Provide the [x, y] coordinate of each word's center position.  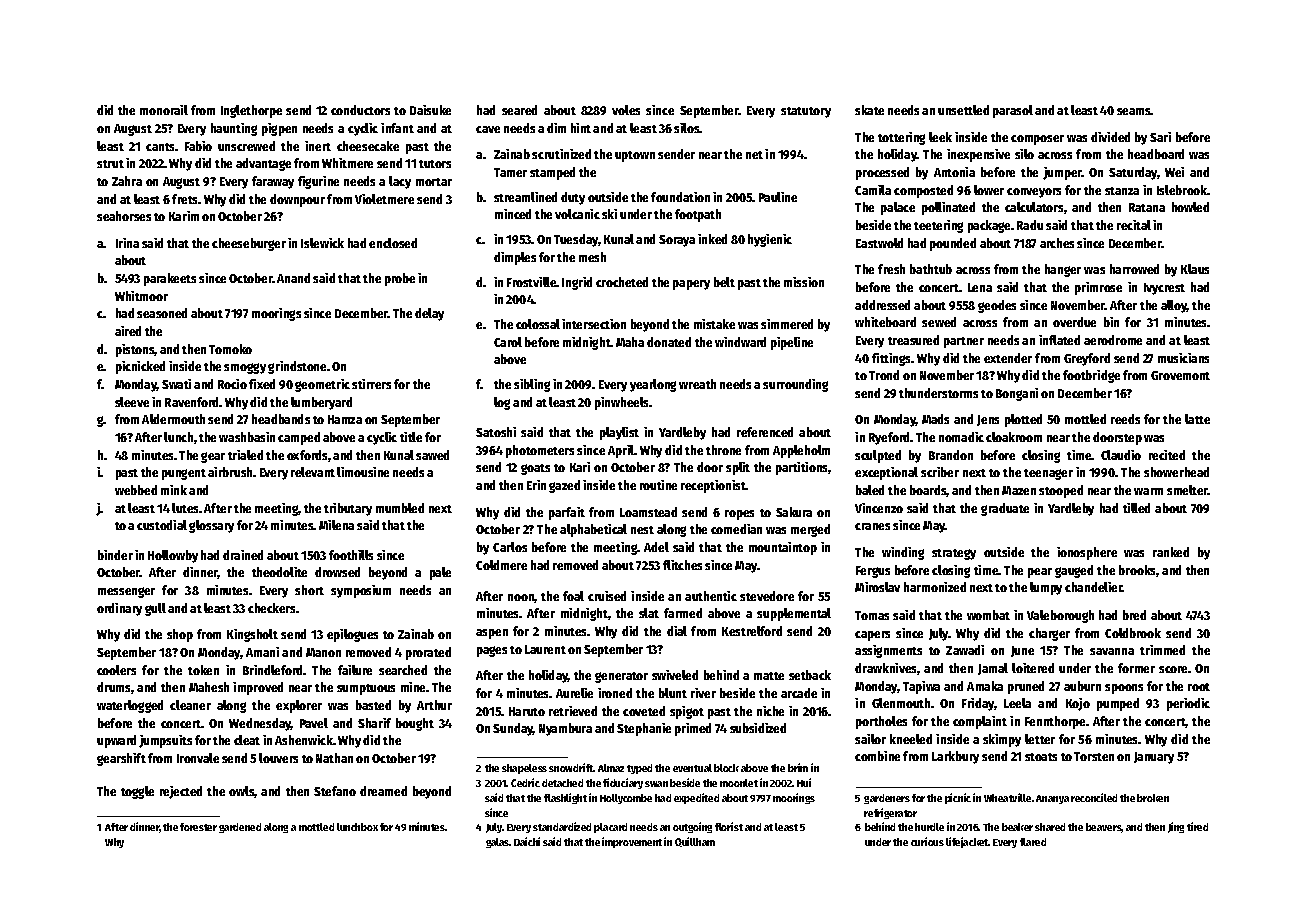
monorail [164, 110]
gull [155, 609]
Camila [873, 190]
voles [626, 110]
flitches [682, 565]
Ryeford [890, 438]
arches [1057, 243]
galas [498, 843]
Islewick [322, 243]
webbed [136, 490]
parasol [1013, 111]
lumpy [1046, 588]
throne [723, 450]
